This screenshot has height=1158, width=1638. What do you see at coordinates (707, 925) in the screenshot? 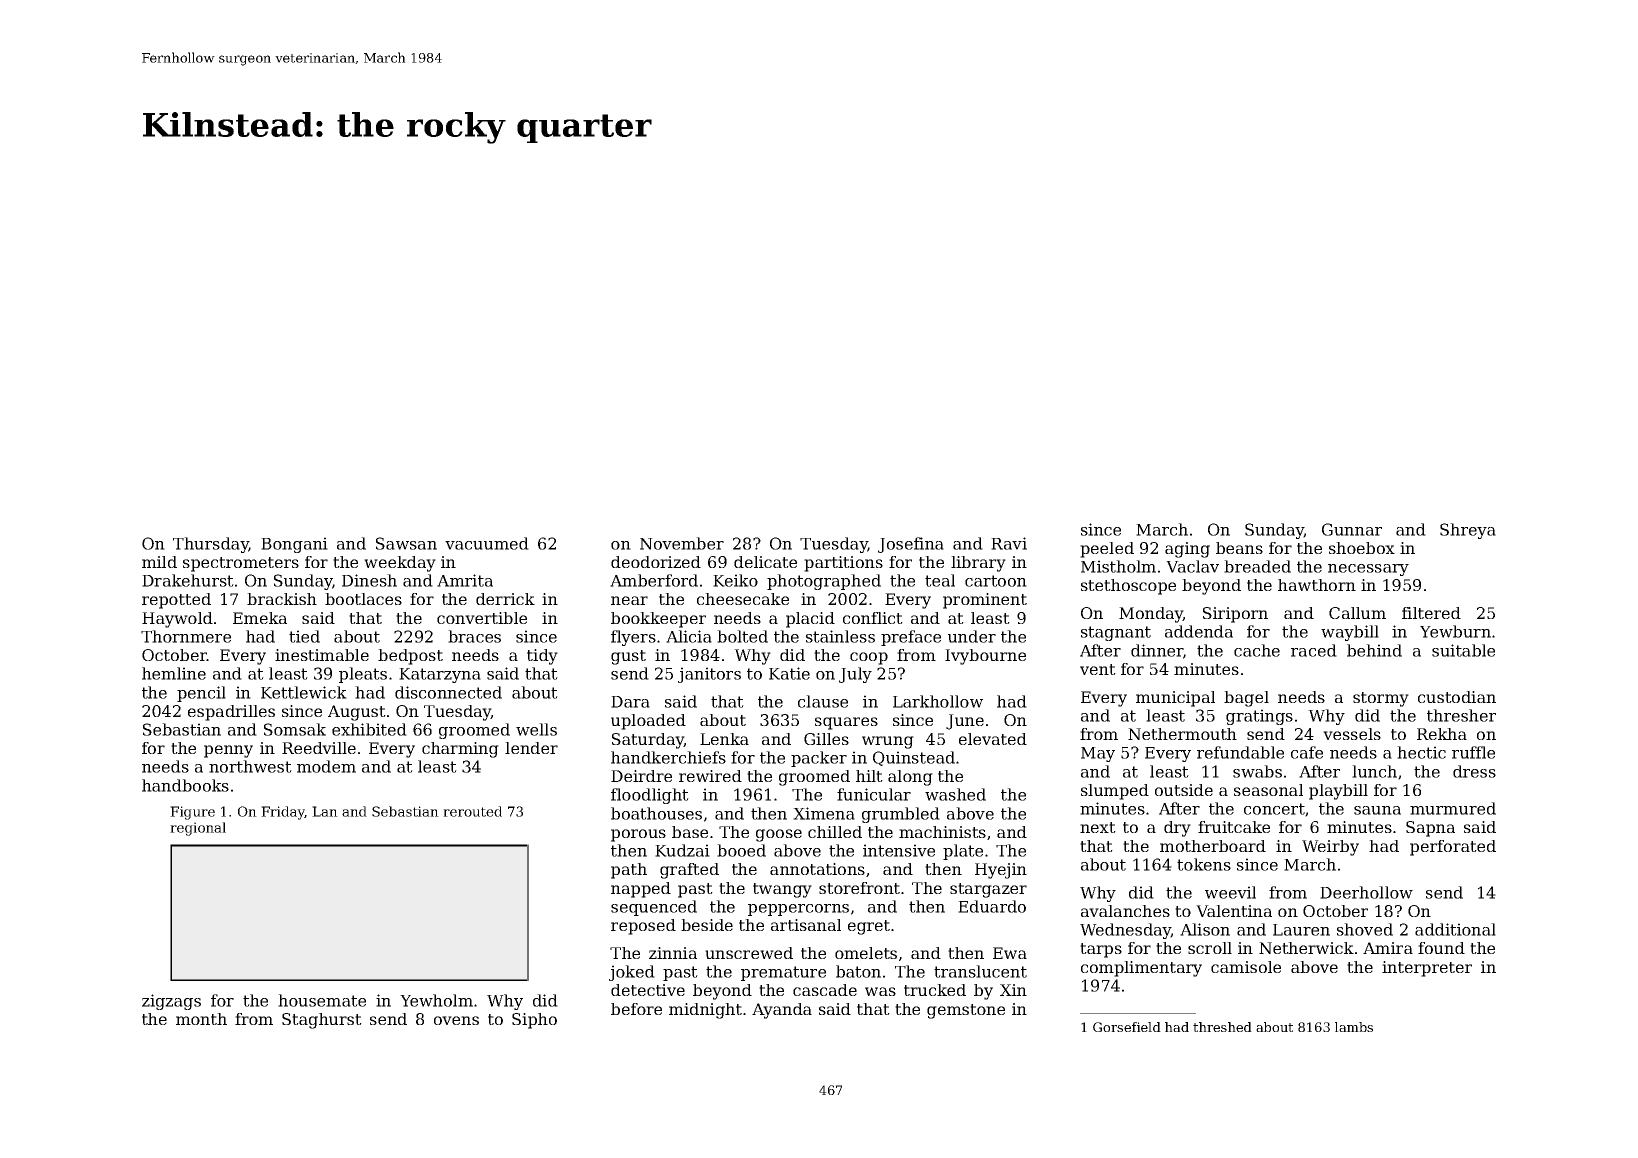
I see `beside` at bounding box center [707, 925].
